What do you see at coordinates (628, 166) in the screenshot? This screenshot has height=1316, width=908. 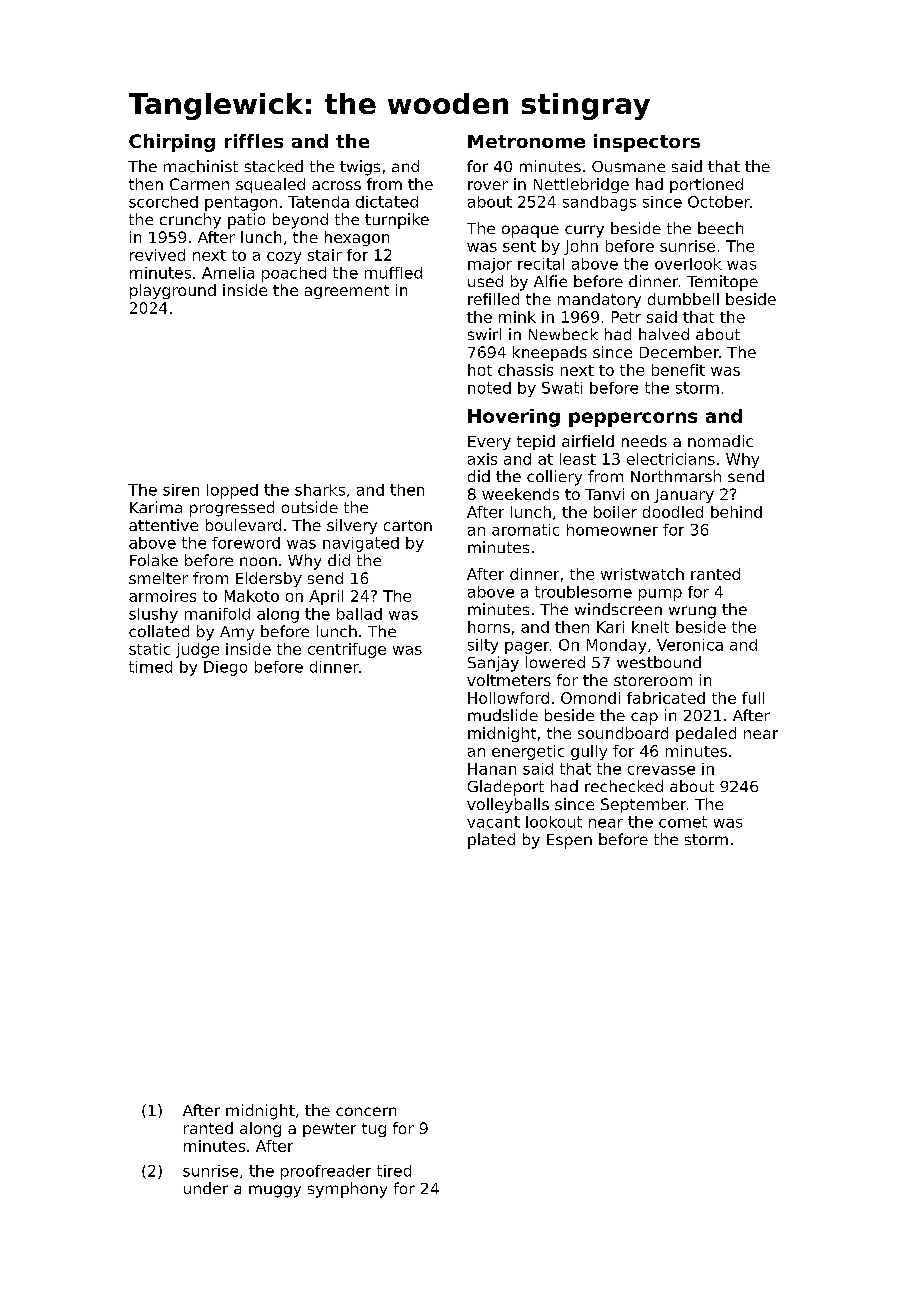 I see `Ousmane` at bounding box center [628, 166].
